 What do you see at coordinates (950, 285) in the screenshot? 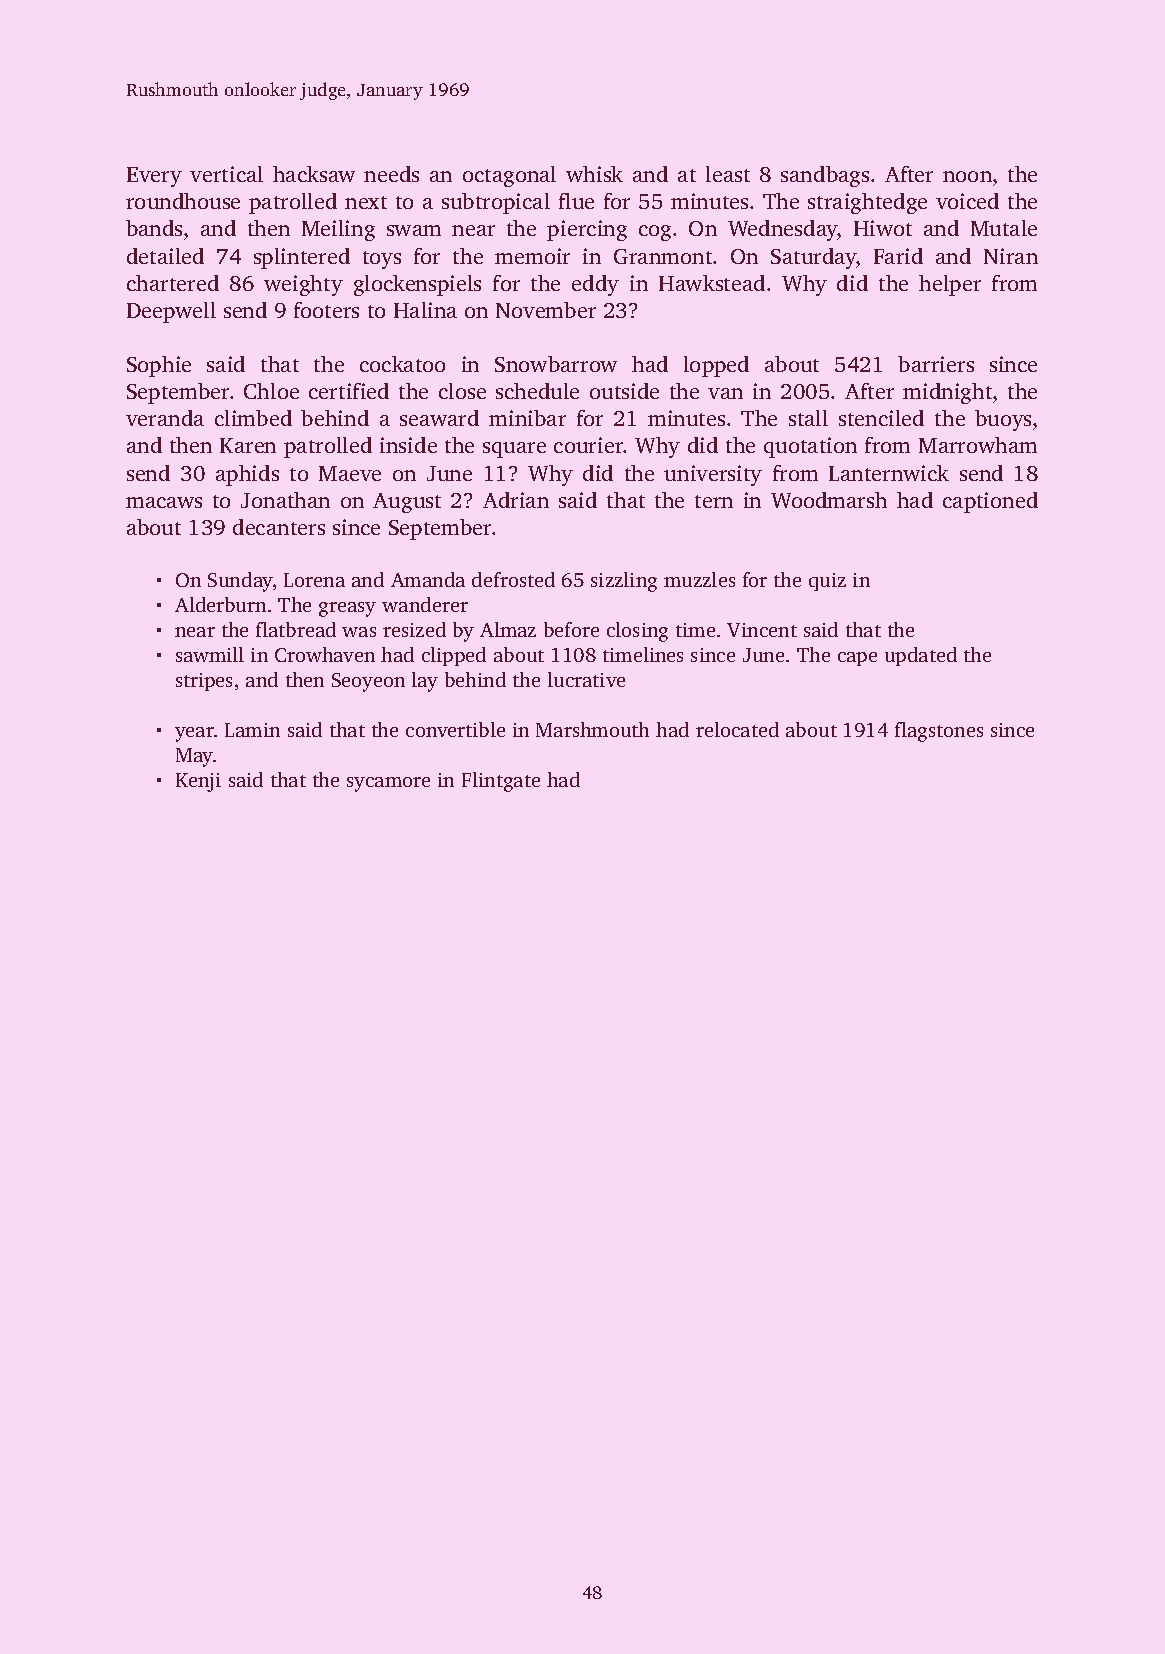
I see `helper` at bounding box center [950, 285].
